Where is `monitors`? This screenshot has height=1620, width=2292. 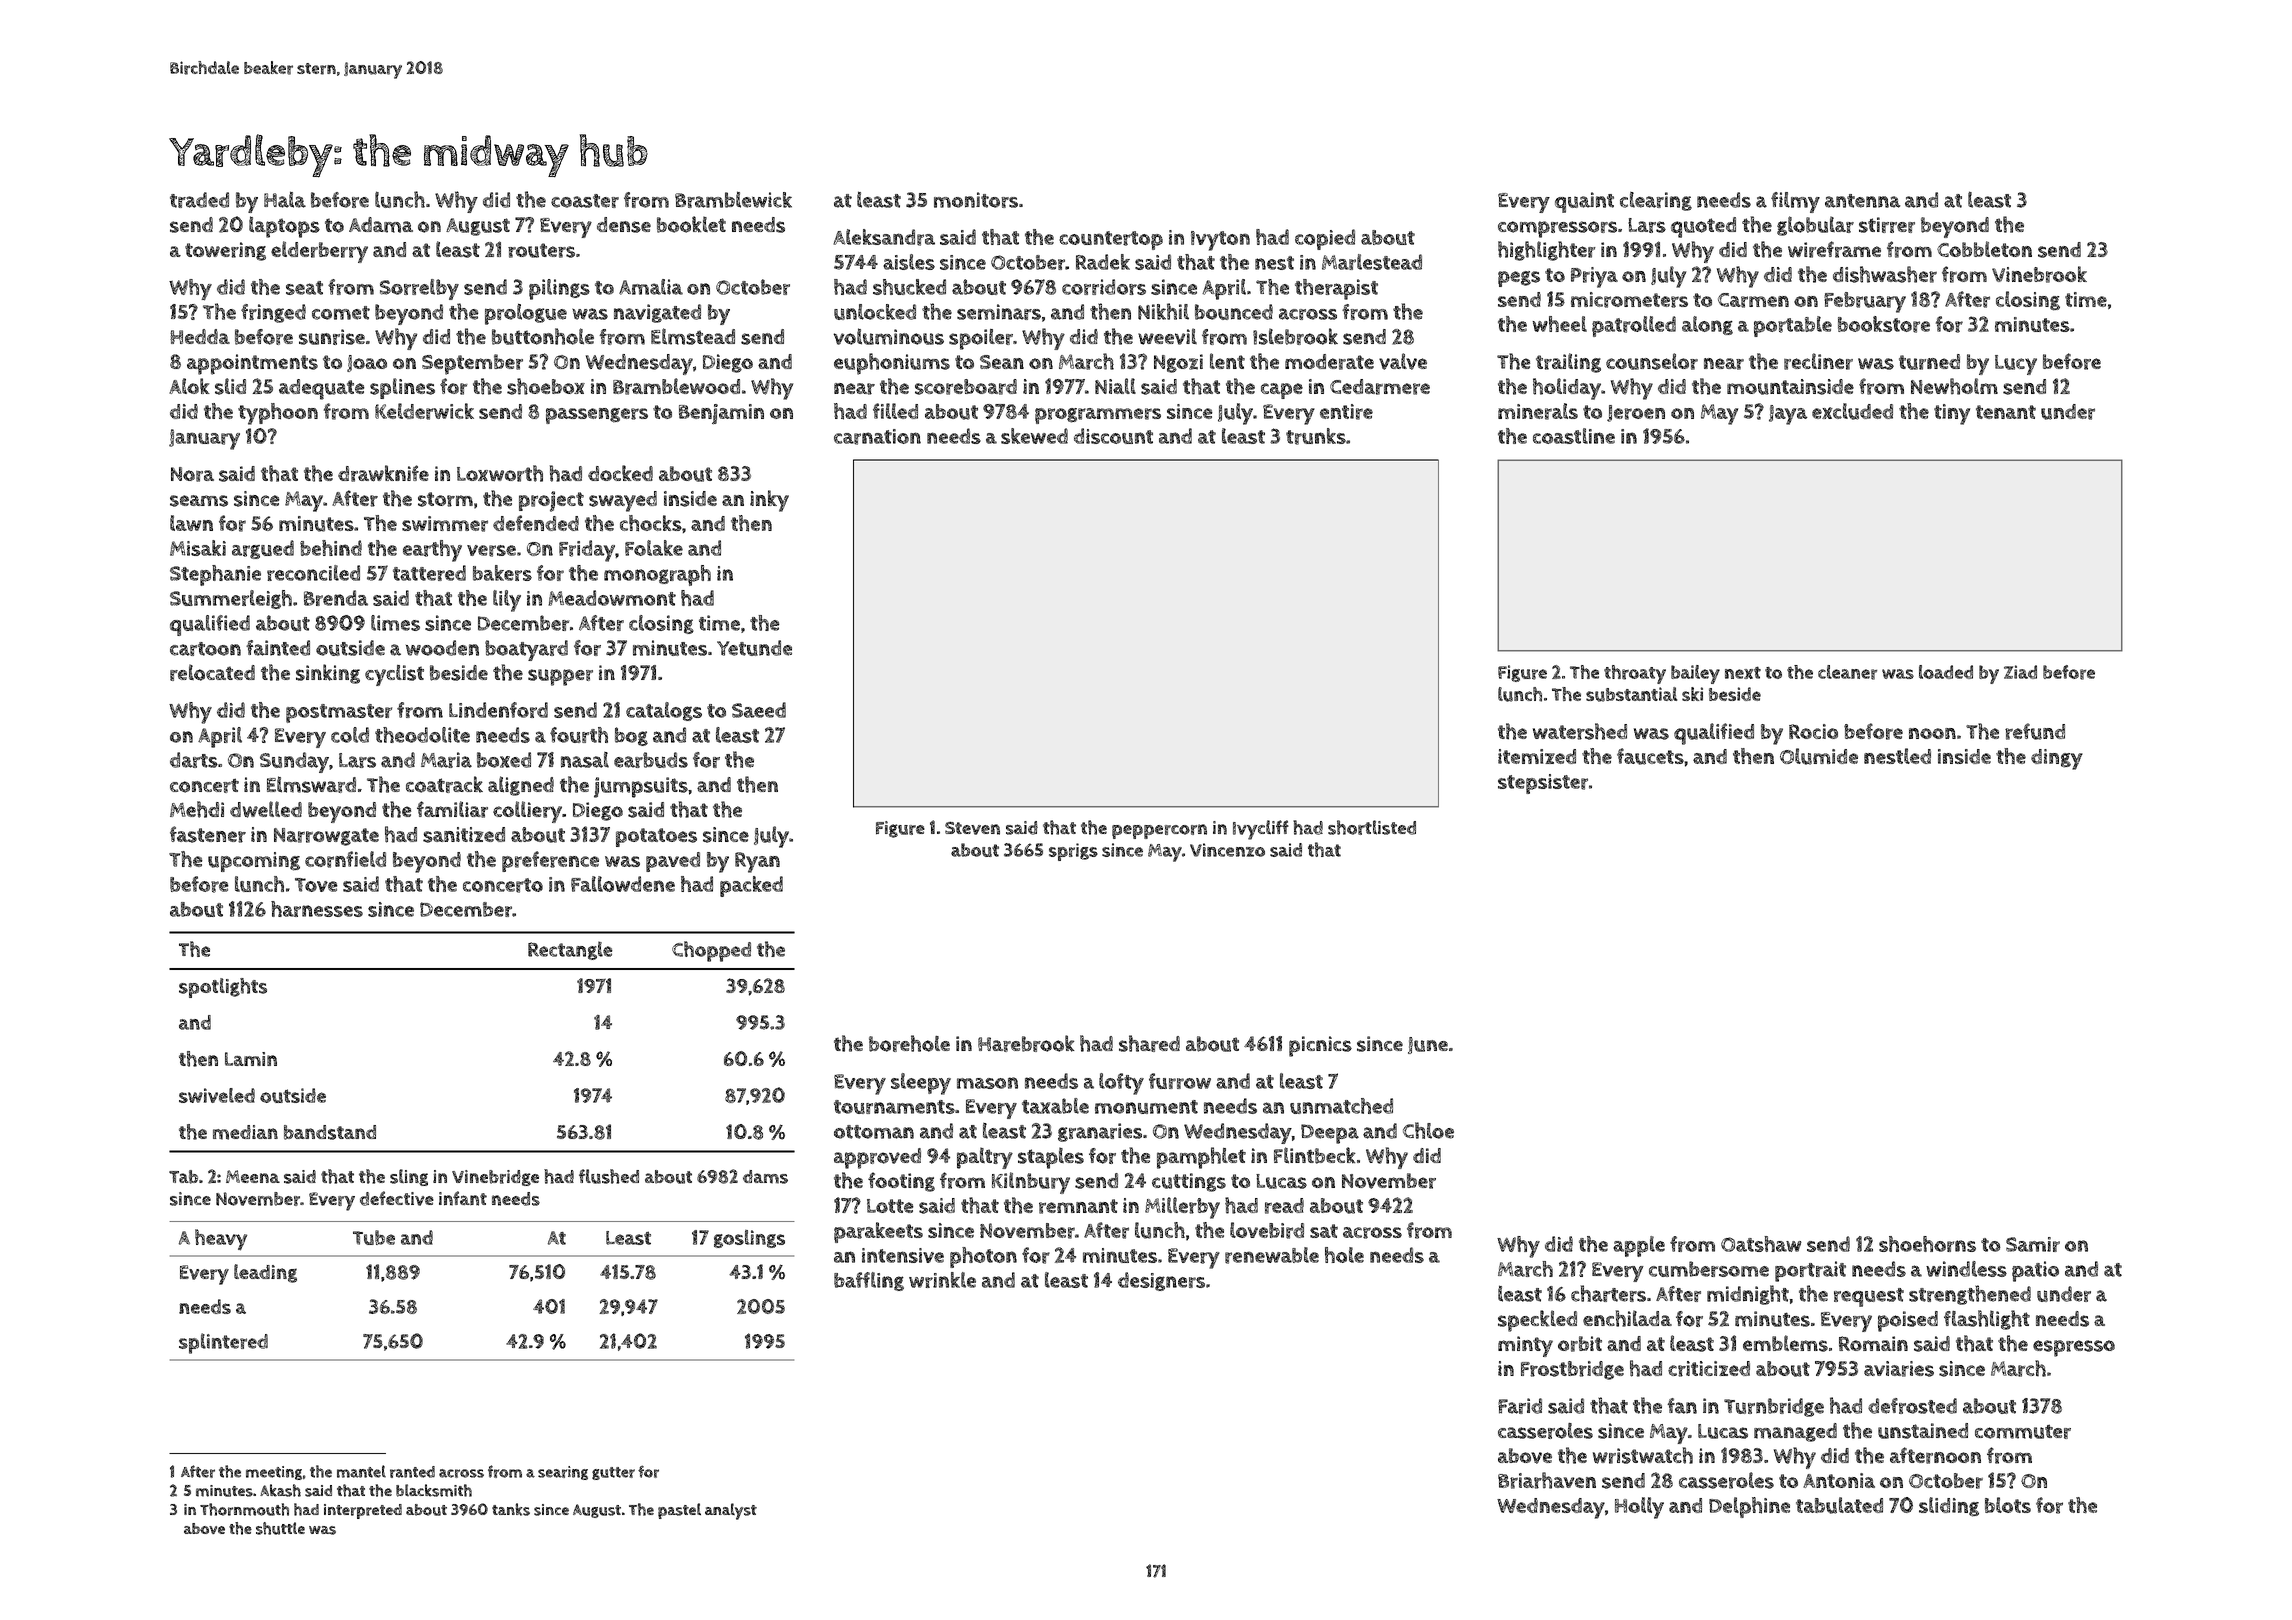
monitors is located at coordinates (976, 200).
